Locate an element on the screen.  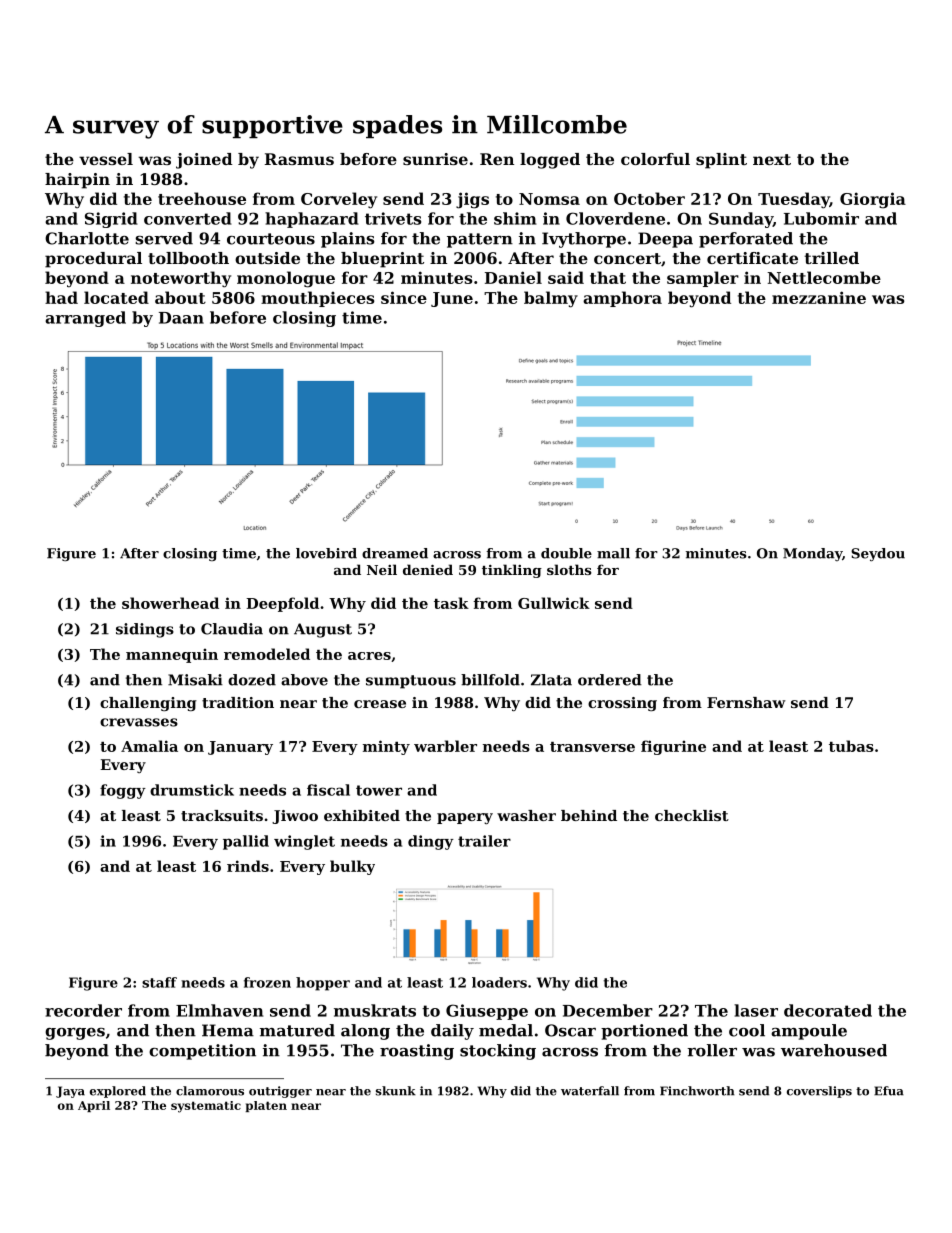
since is located at coordinates (404, 297).
